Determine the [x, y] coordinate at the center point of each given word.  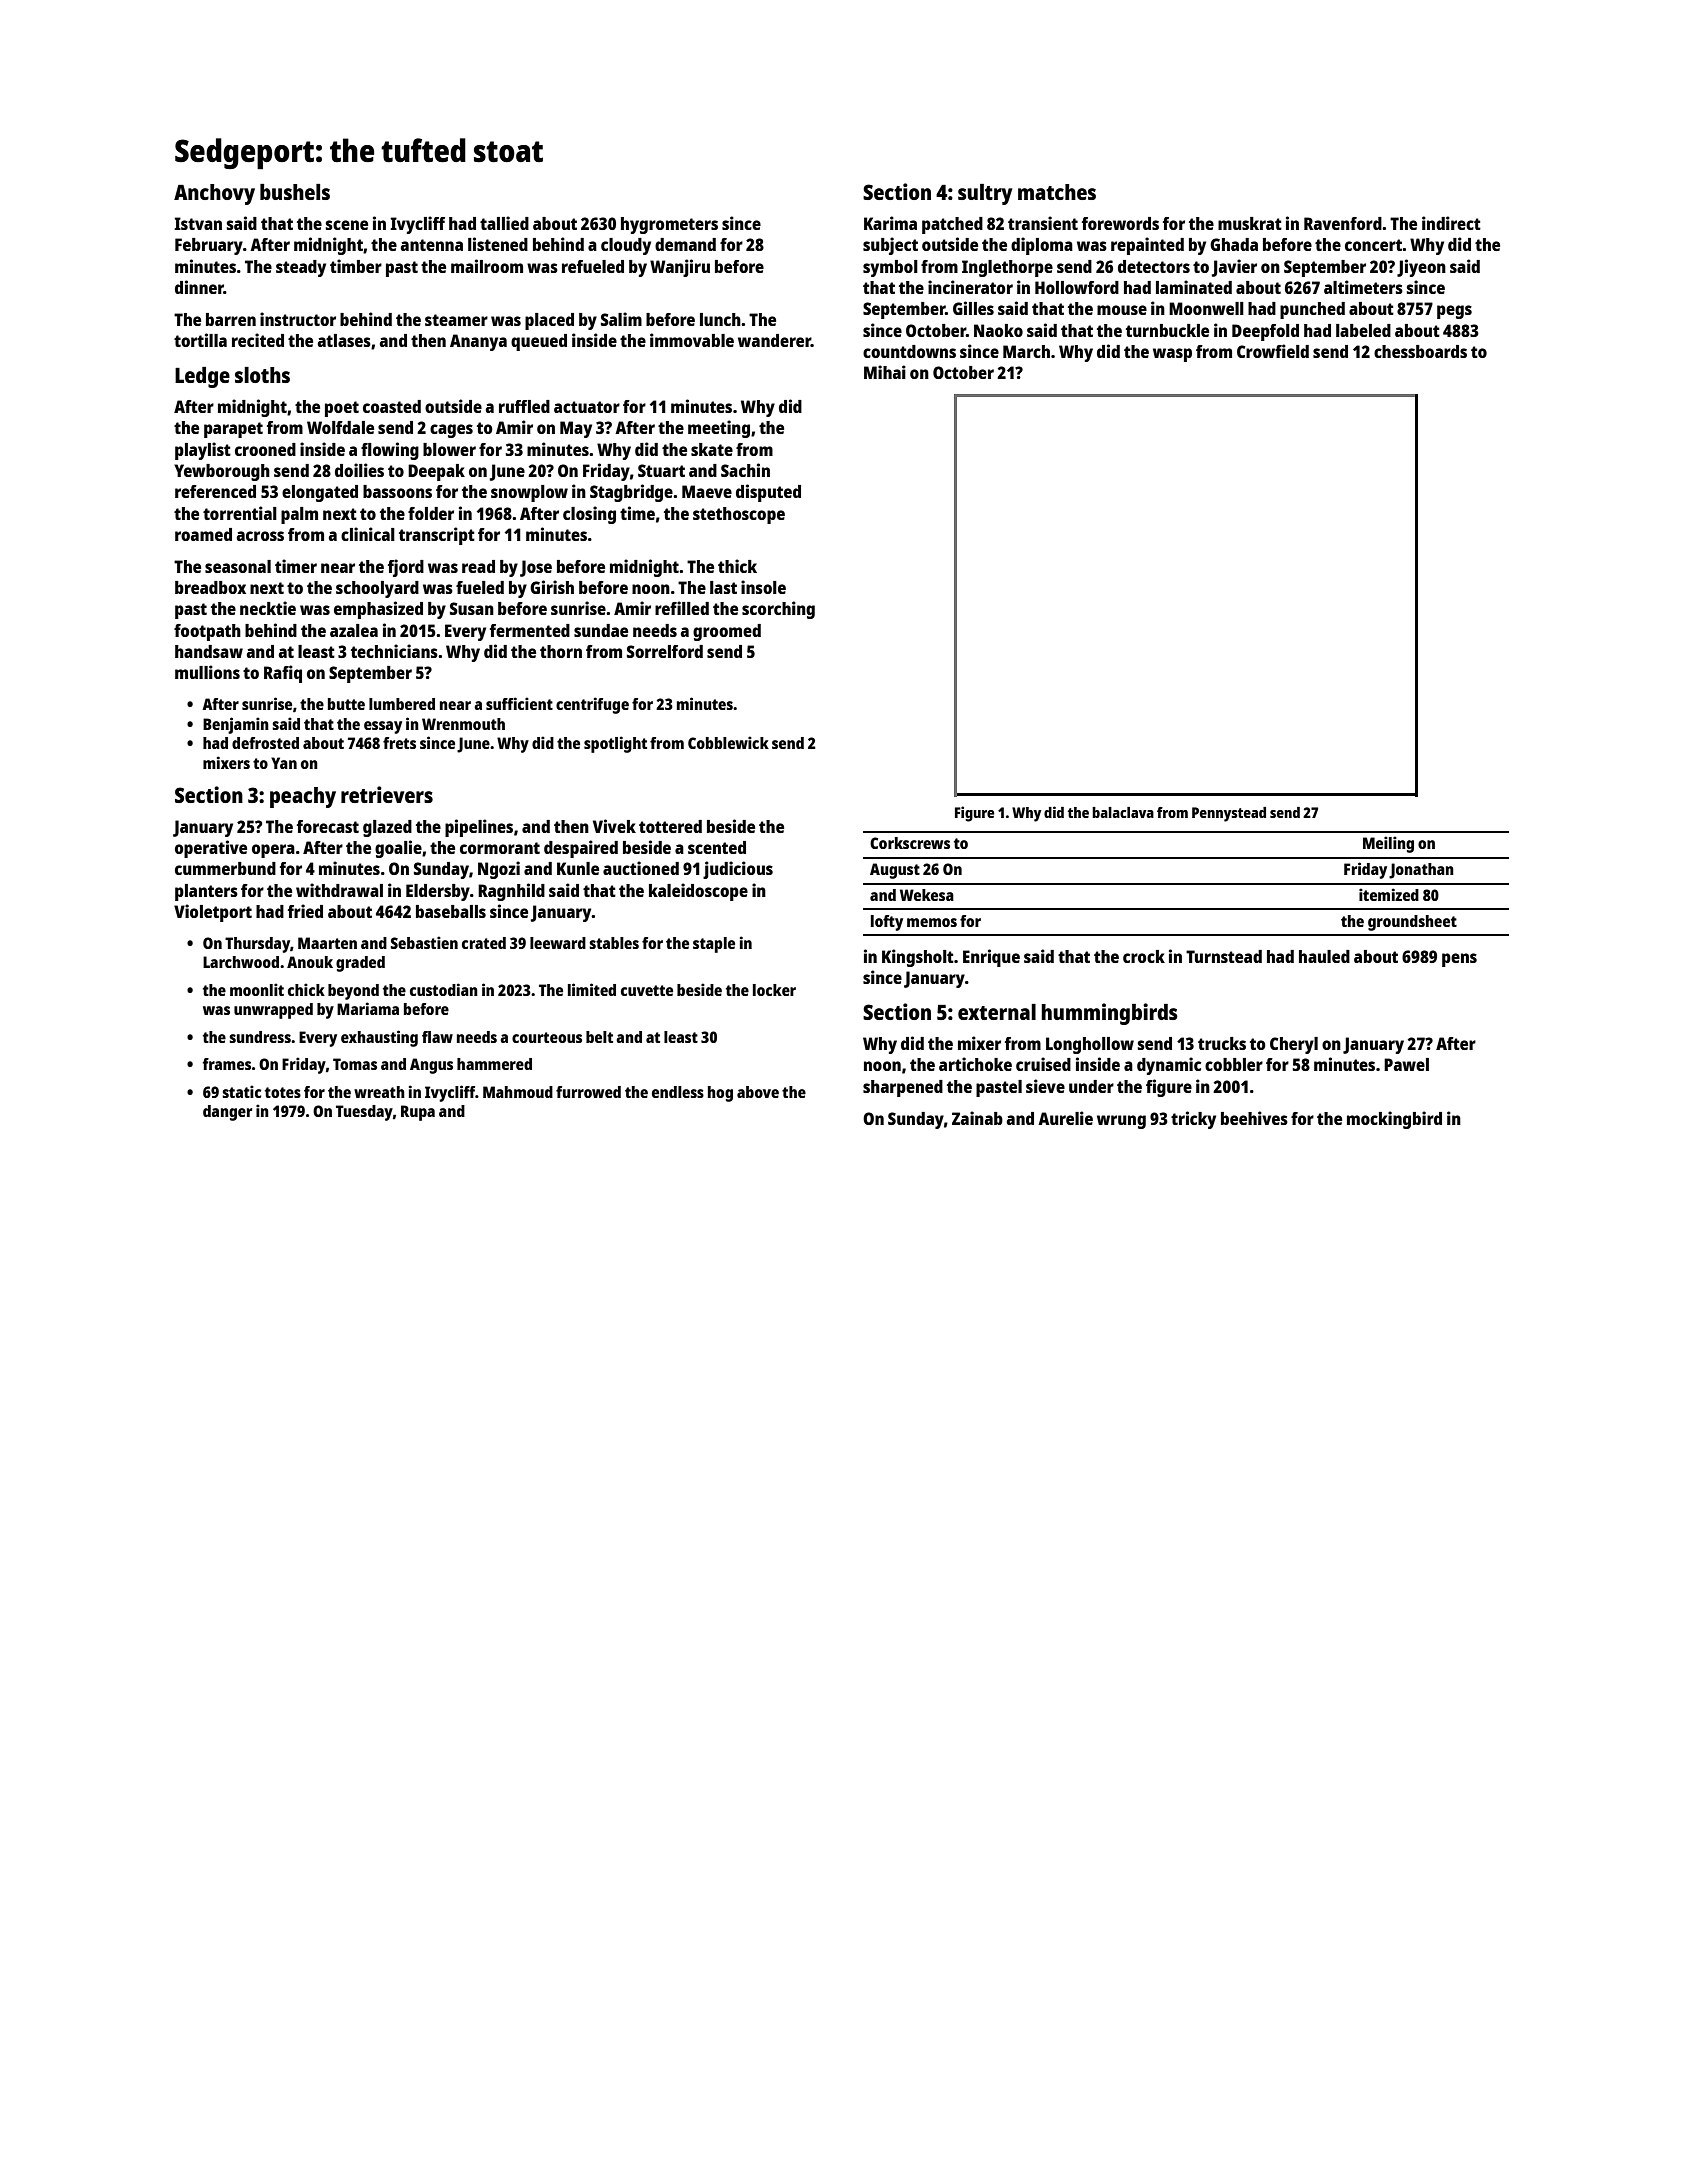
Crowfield [1273, 351]
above [758, 1092]
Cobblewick [728, 742]
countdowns [909, 351]
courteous [547, 1037]
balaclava [1123, 812]
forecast [328, 826]
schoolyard [377, 589]
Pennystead [1229, 814]
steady [301, 268]
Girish [552, 587]
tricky [1193, 1120]
